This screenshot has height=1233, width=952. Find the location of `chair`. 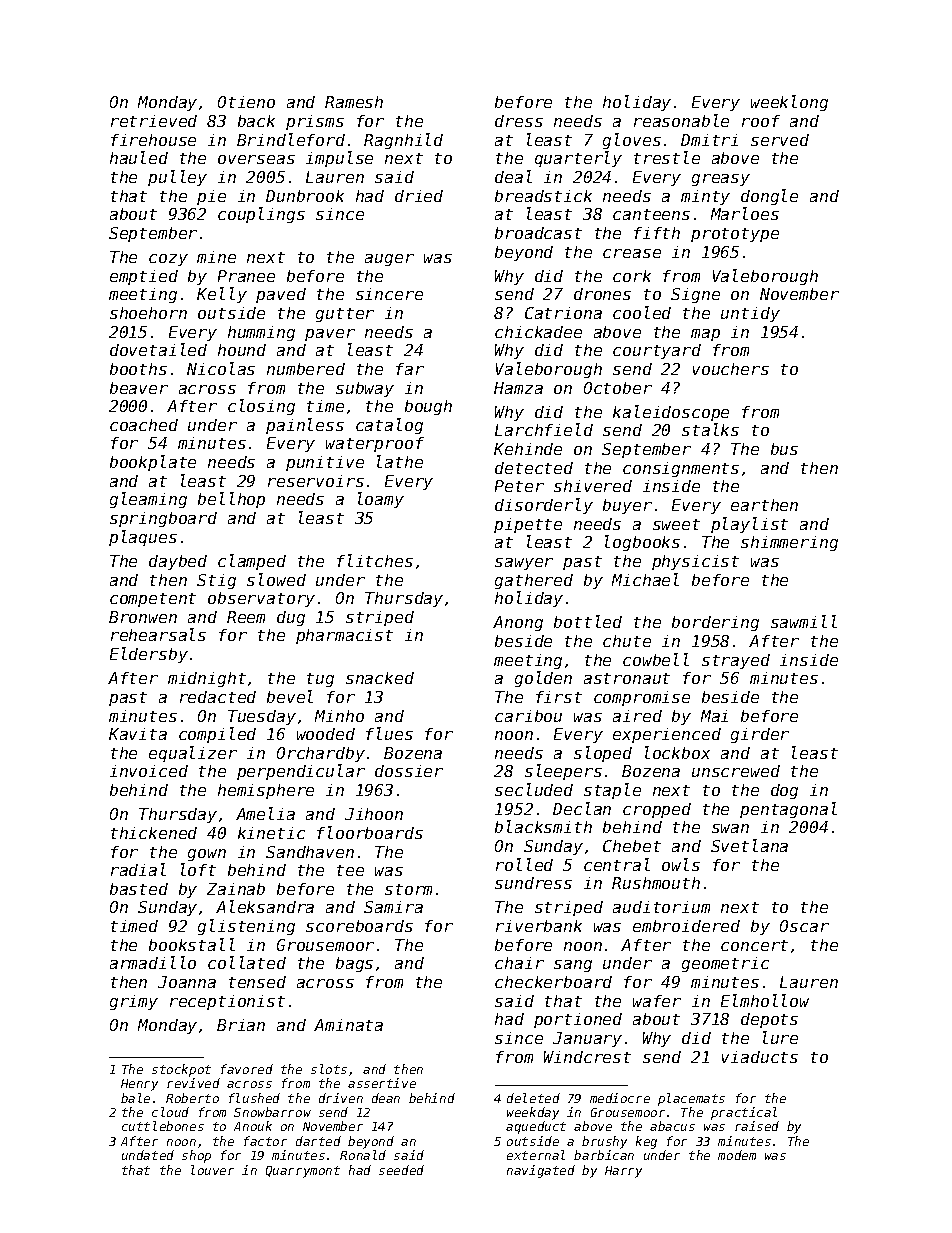

chair is located at coordinates (519, 963).
